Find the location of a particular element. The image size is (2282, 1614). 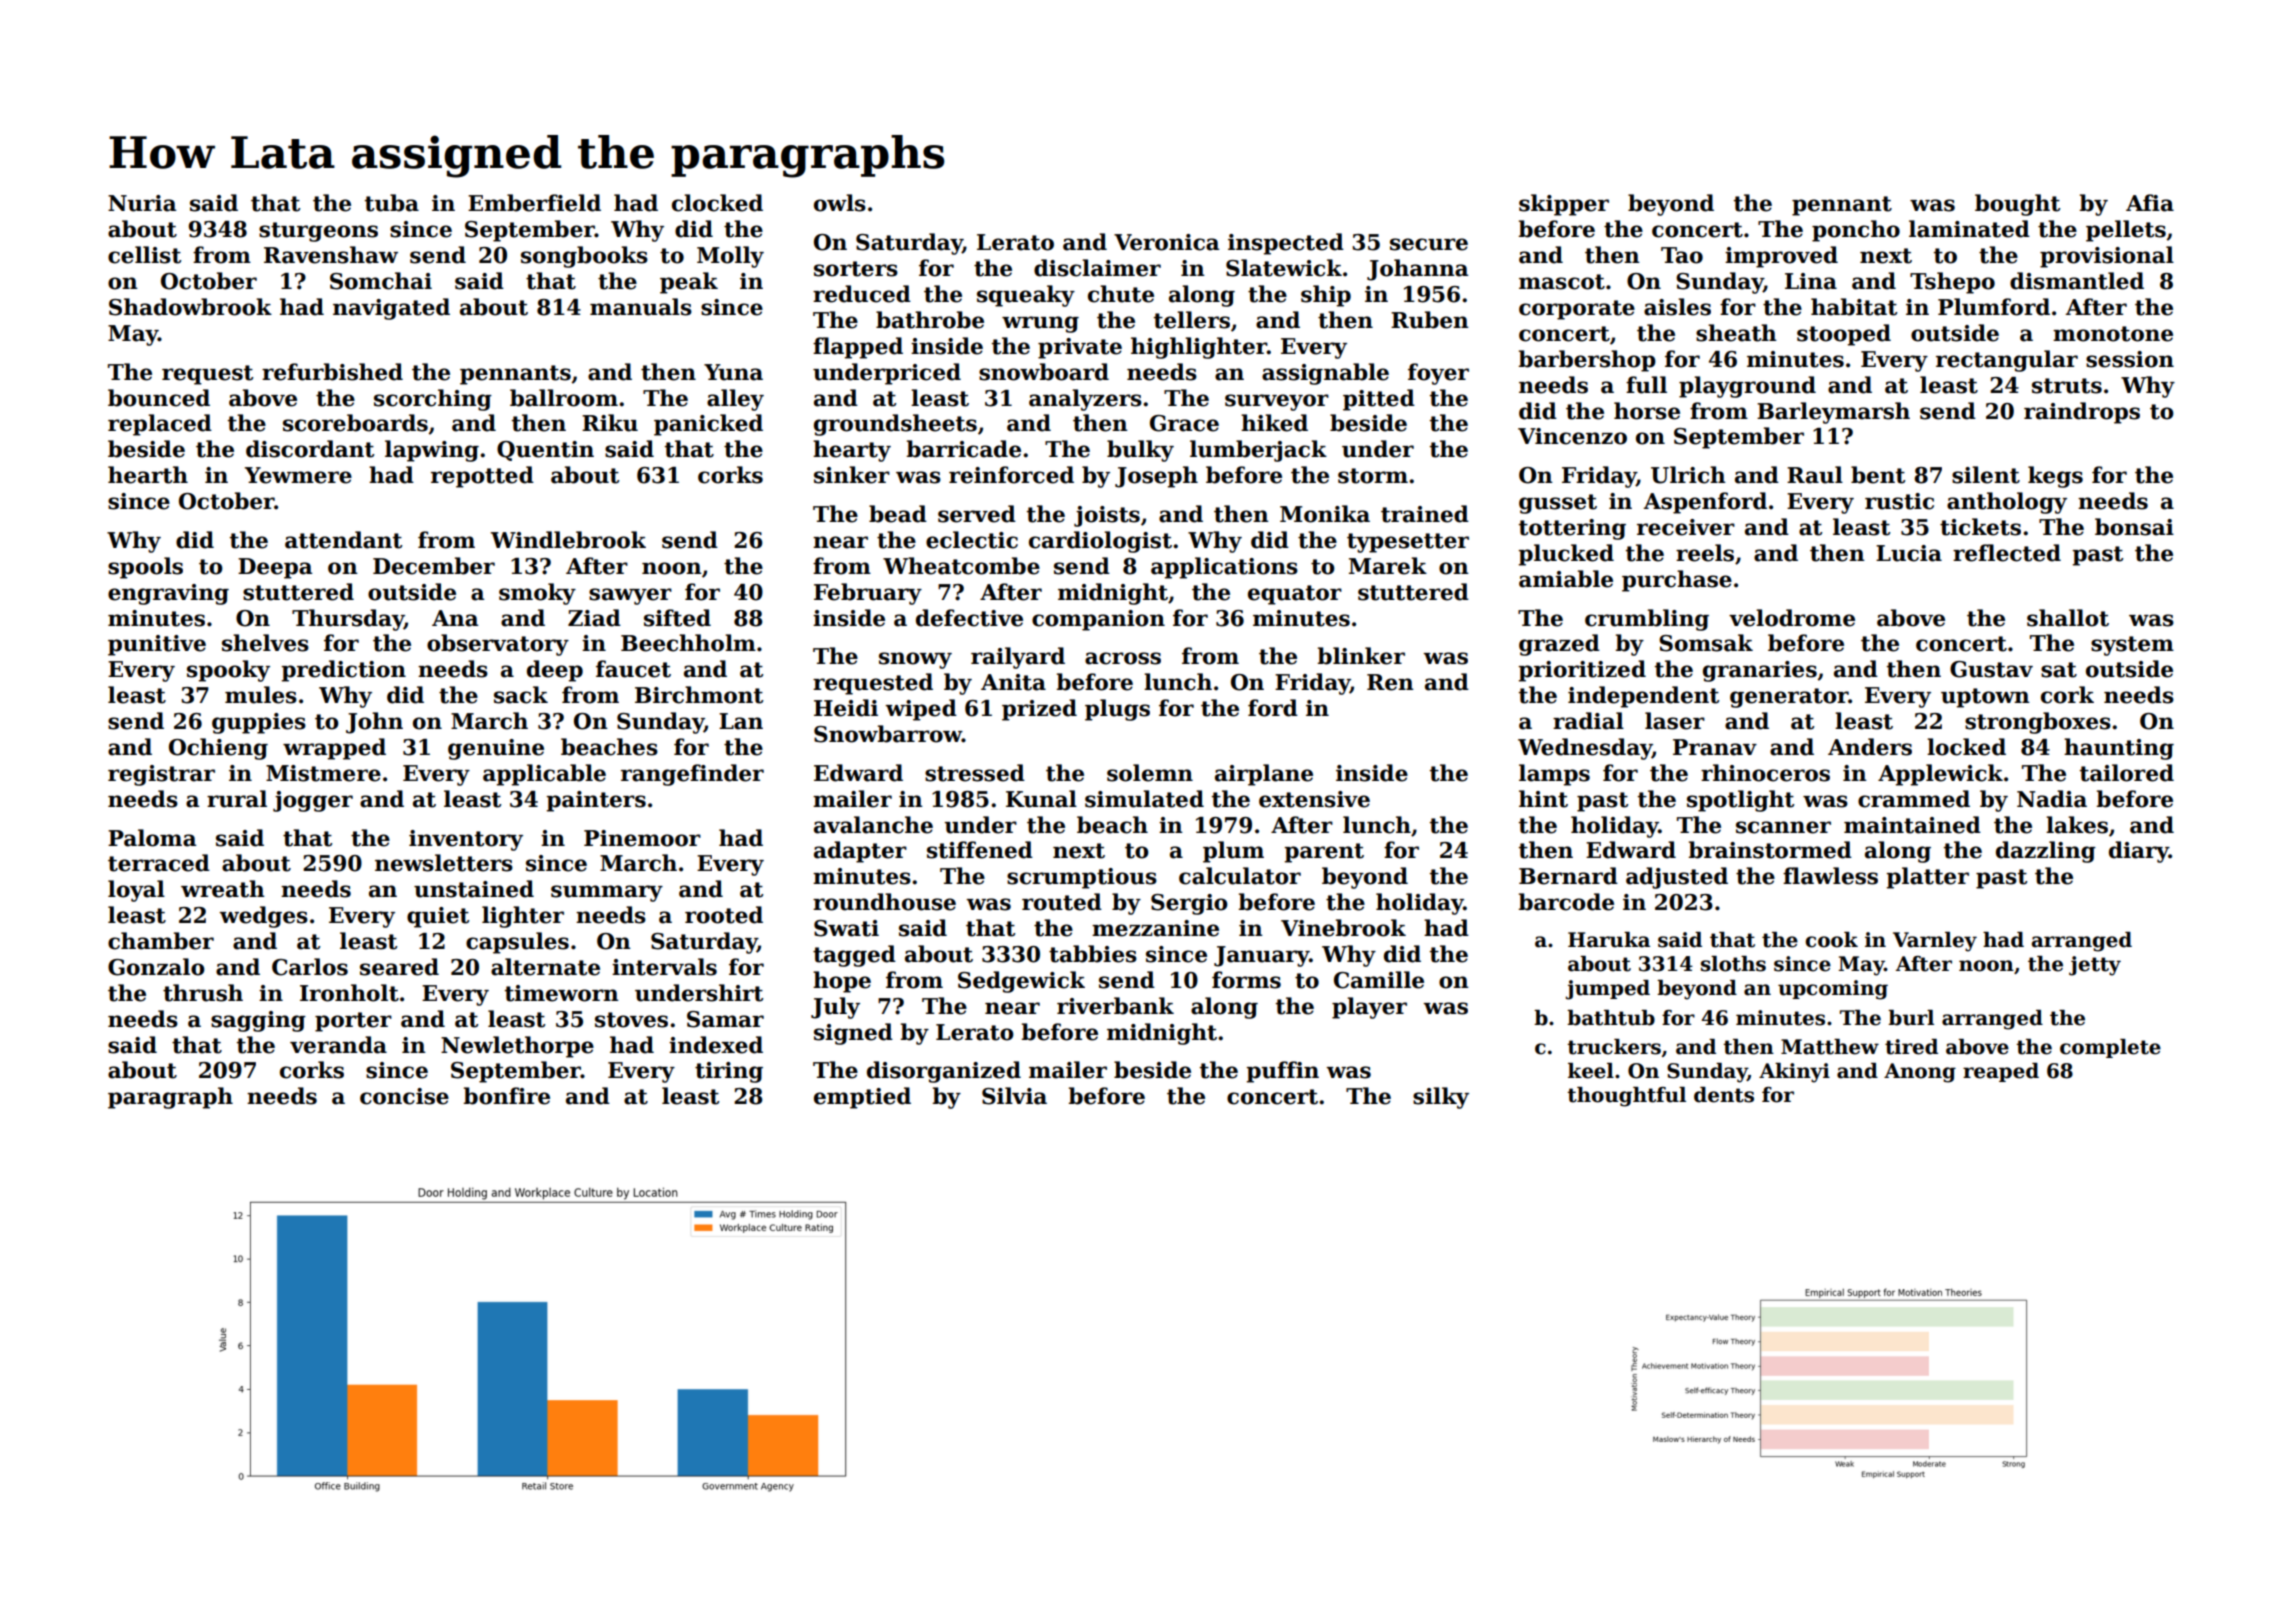

hearth is located at coordinates (148, 475).
